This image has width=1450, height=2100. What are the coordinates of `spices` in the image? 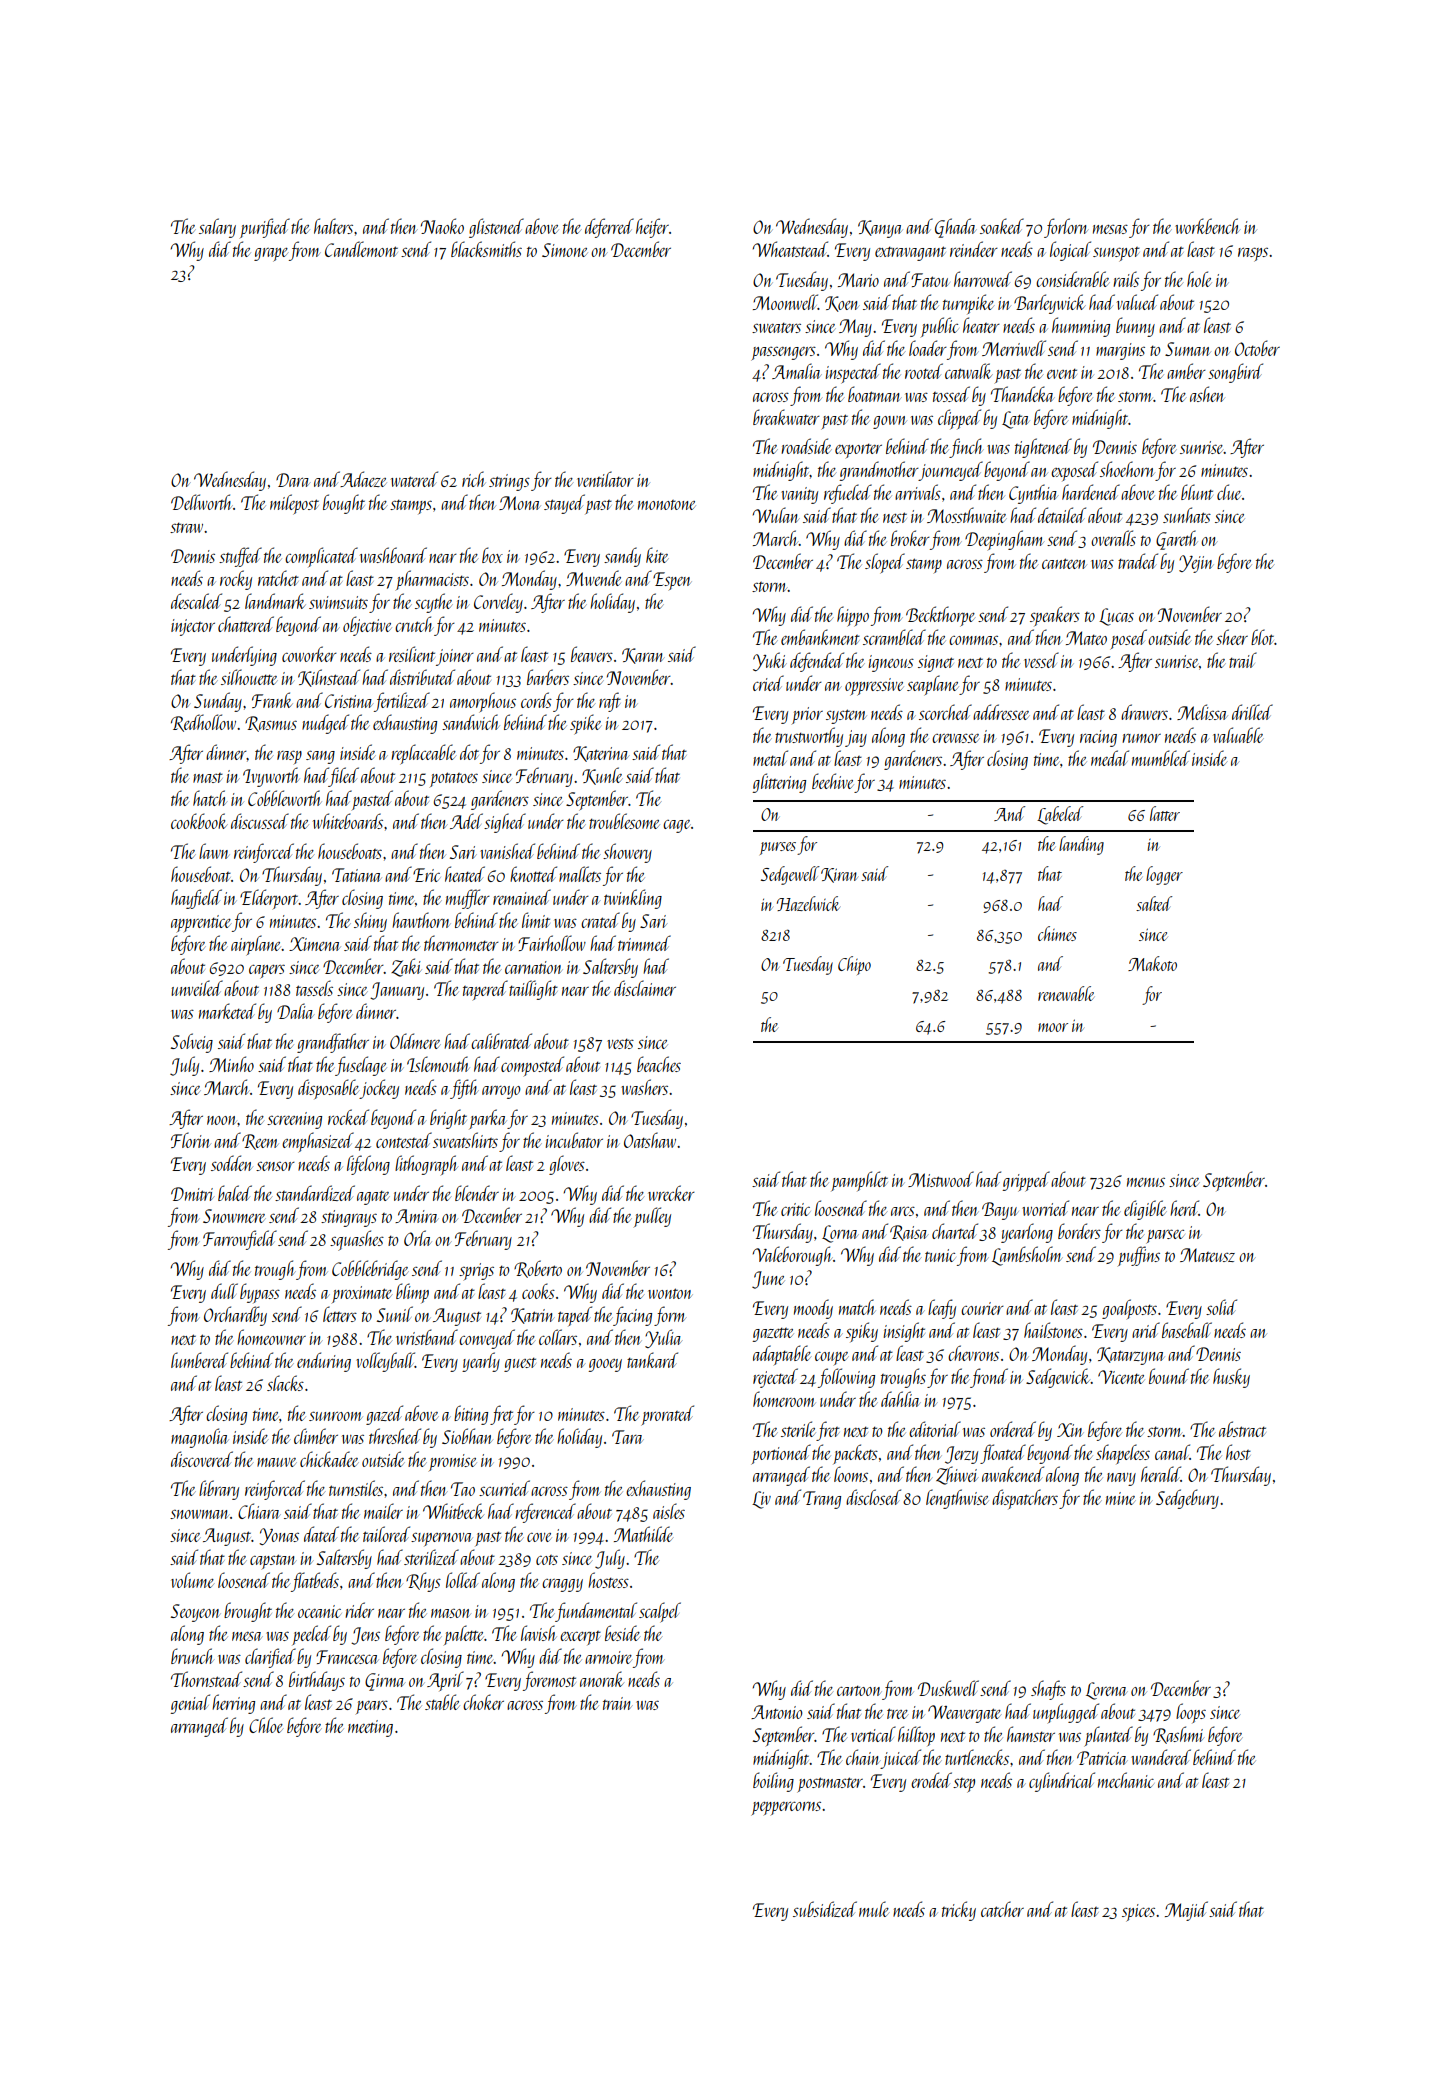 It's located at (1138, 1913).
